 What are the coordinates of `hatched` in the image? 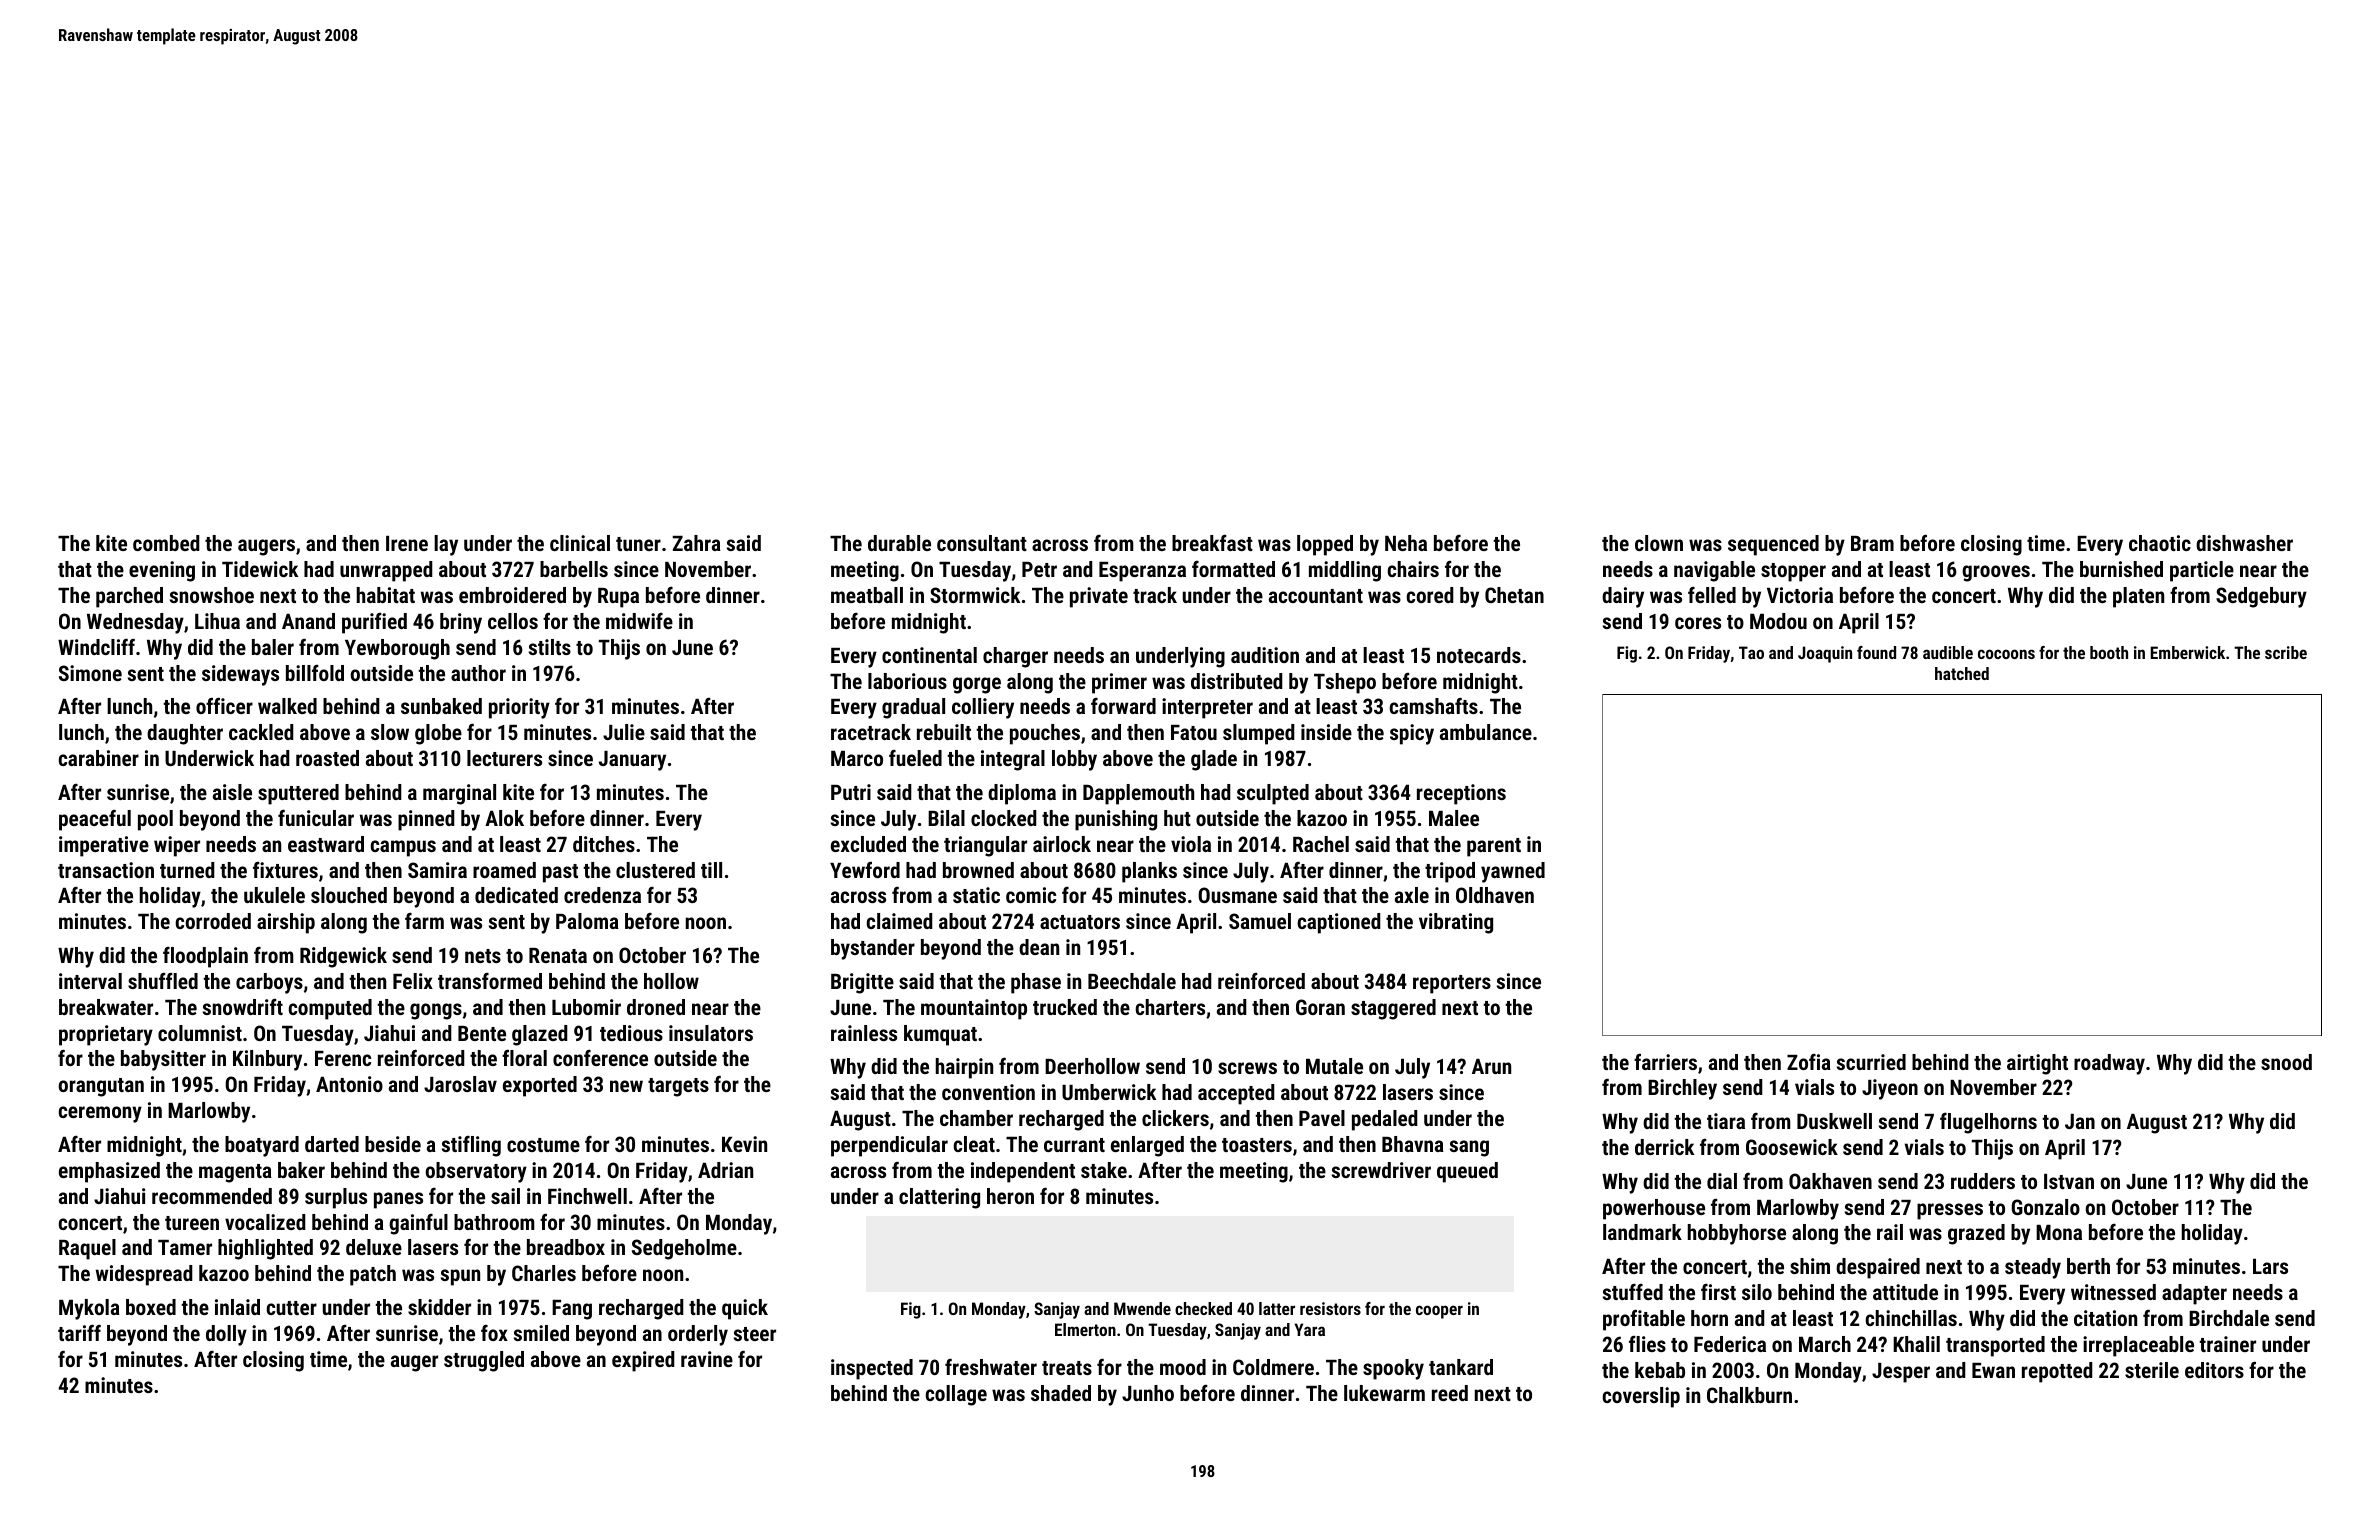 It's located at (1962, 673).
